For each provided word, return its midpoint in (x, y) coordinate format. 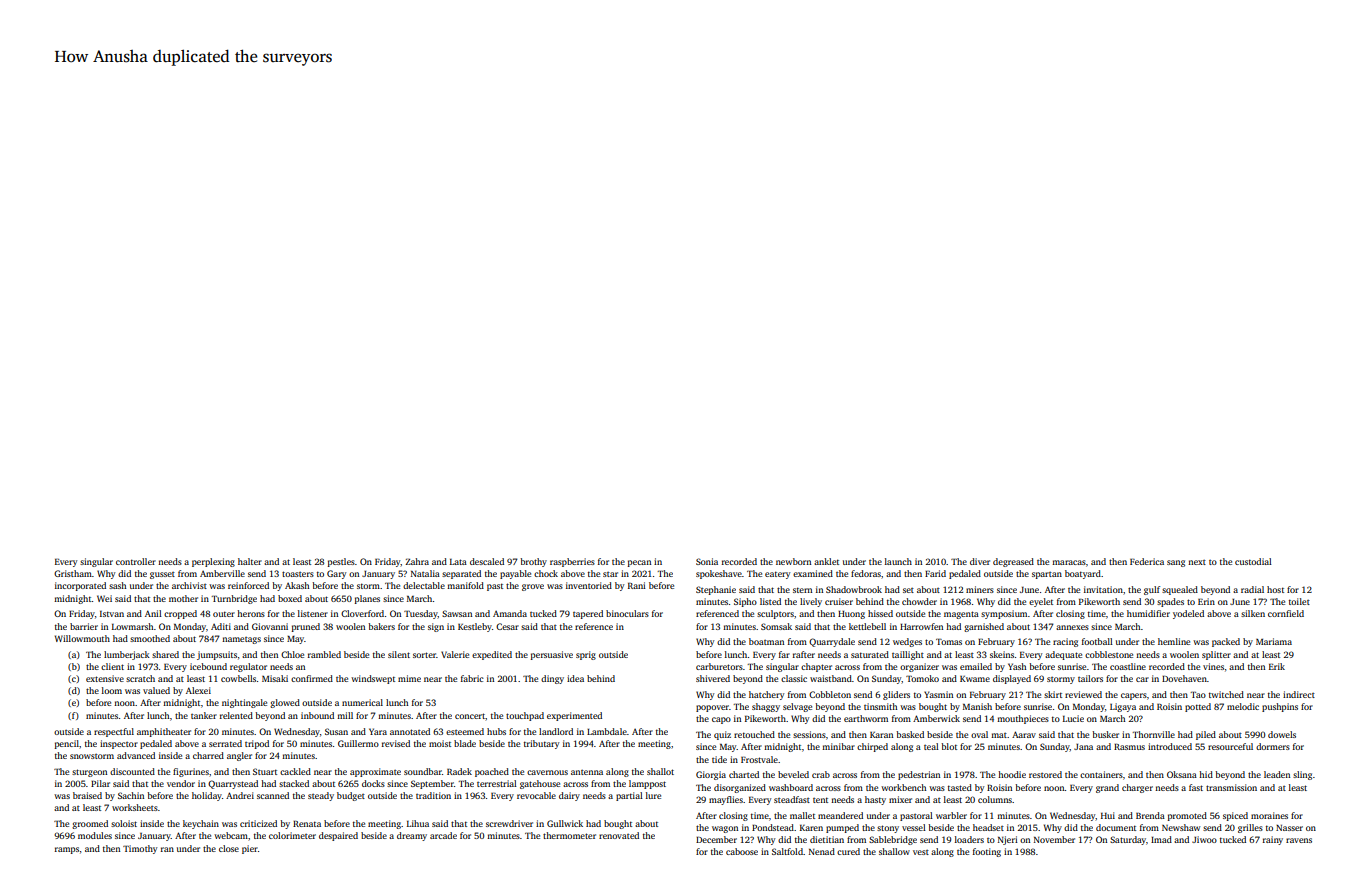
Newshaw (1181, 827)
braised (87, 795)
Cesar (507, 626)
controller (136, 561)
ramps (67, 850)
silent (399, 654)
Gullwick (565, 823)
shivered (713, 678)
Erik (1277, 666)
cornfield (1286, 613)
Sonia (707, 561)
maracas (1069, 562)
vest (921, 852)
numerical (362, 702)
